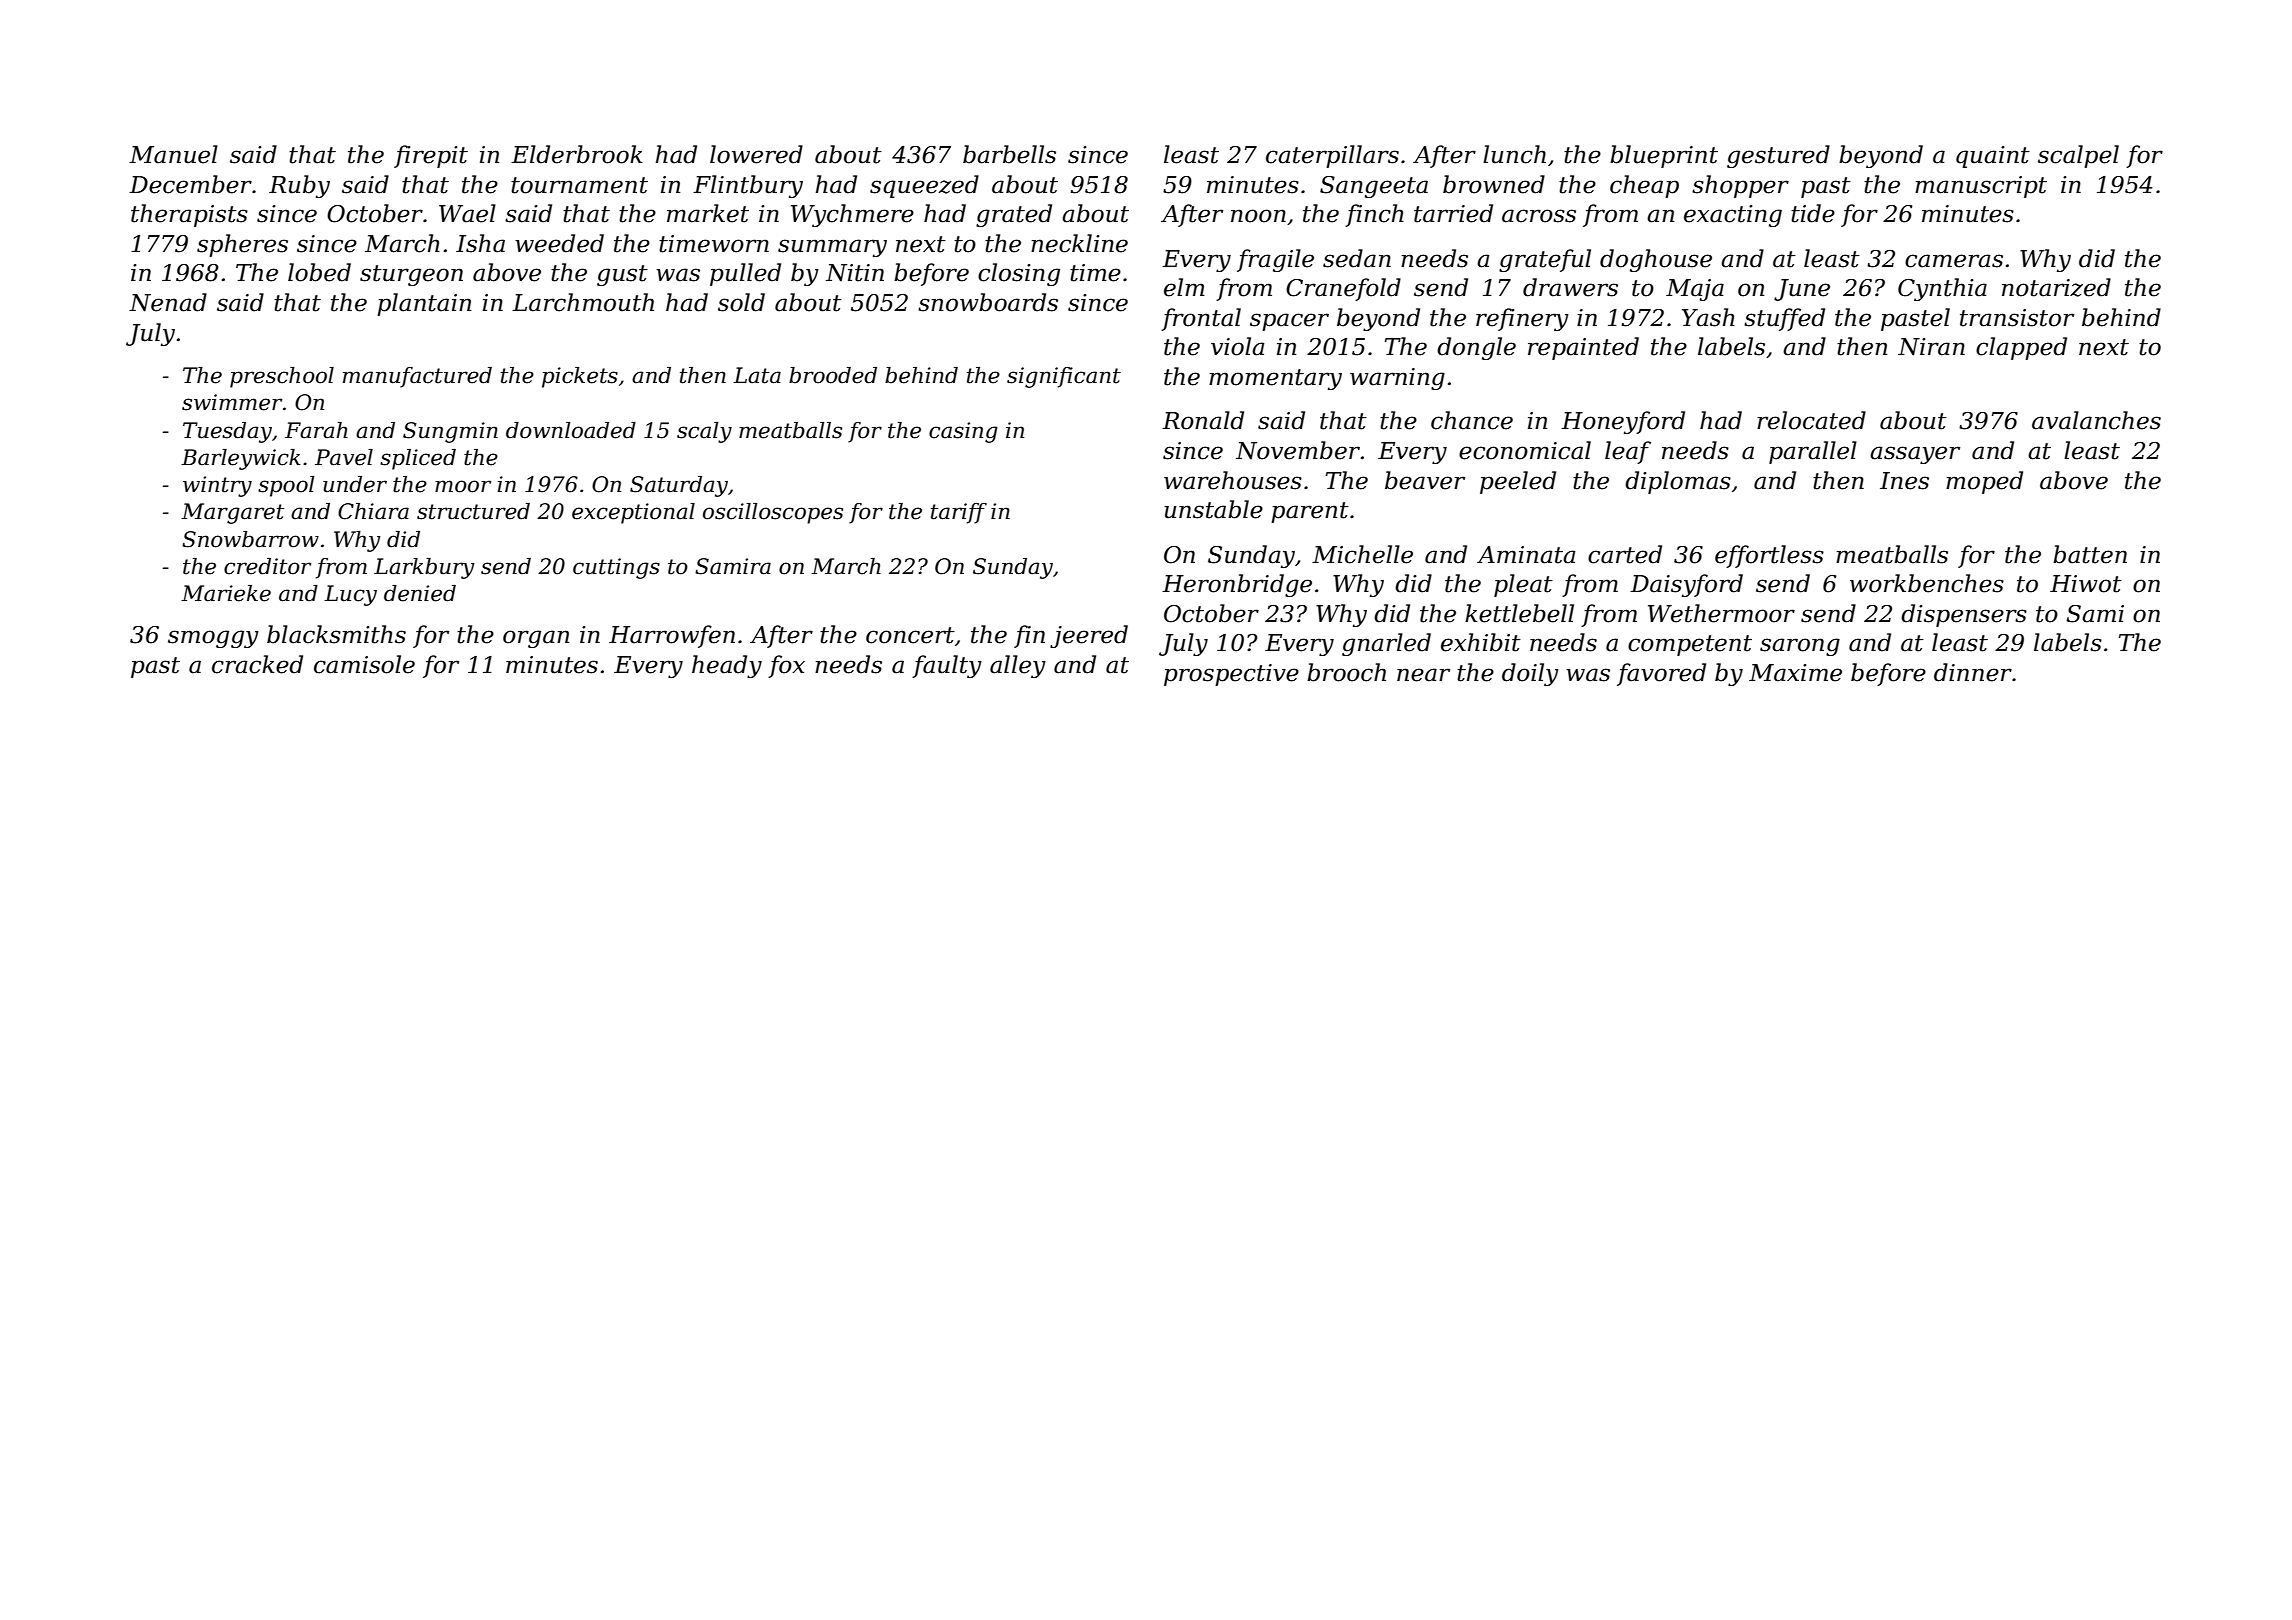  Describe the element at coordinates (364, 664) in the screenshot. I see `camisole` at that location.
